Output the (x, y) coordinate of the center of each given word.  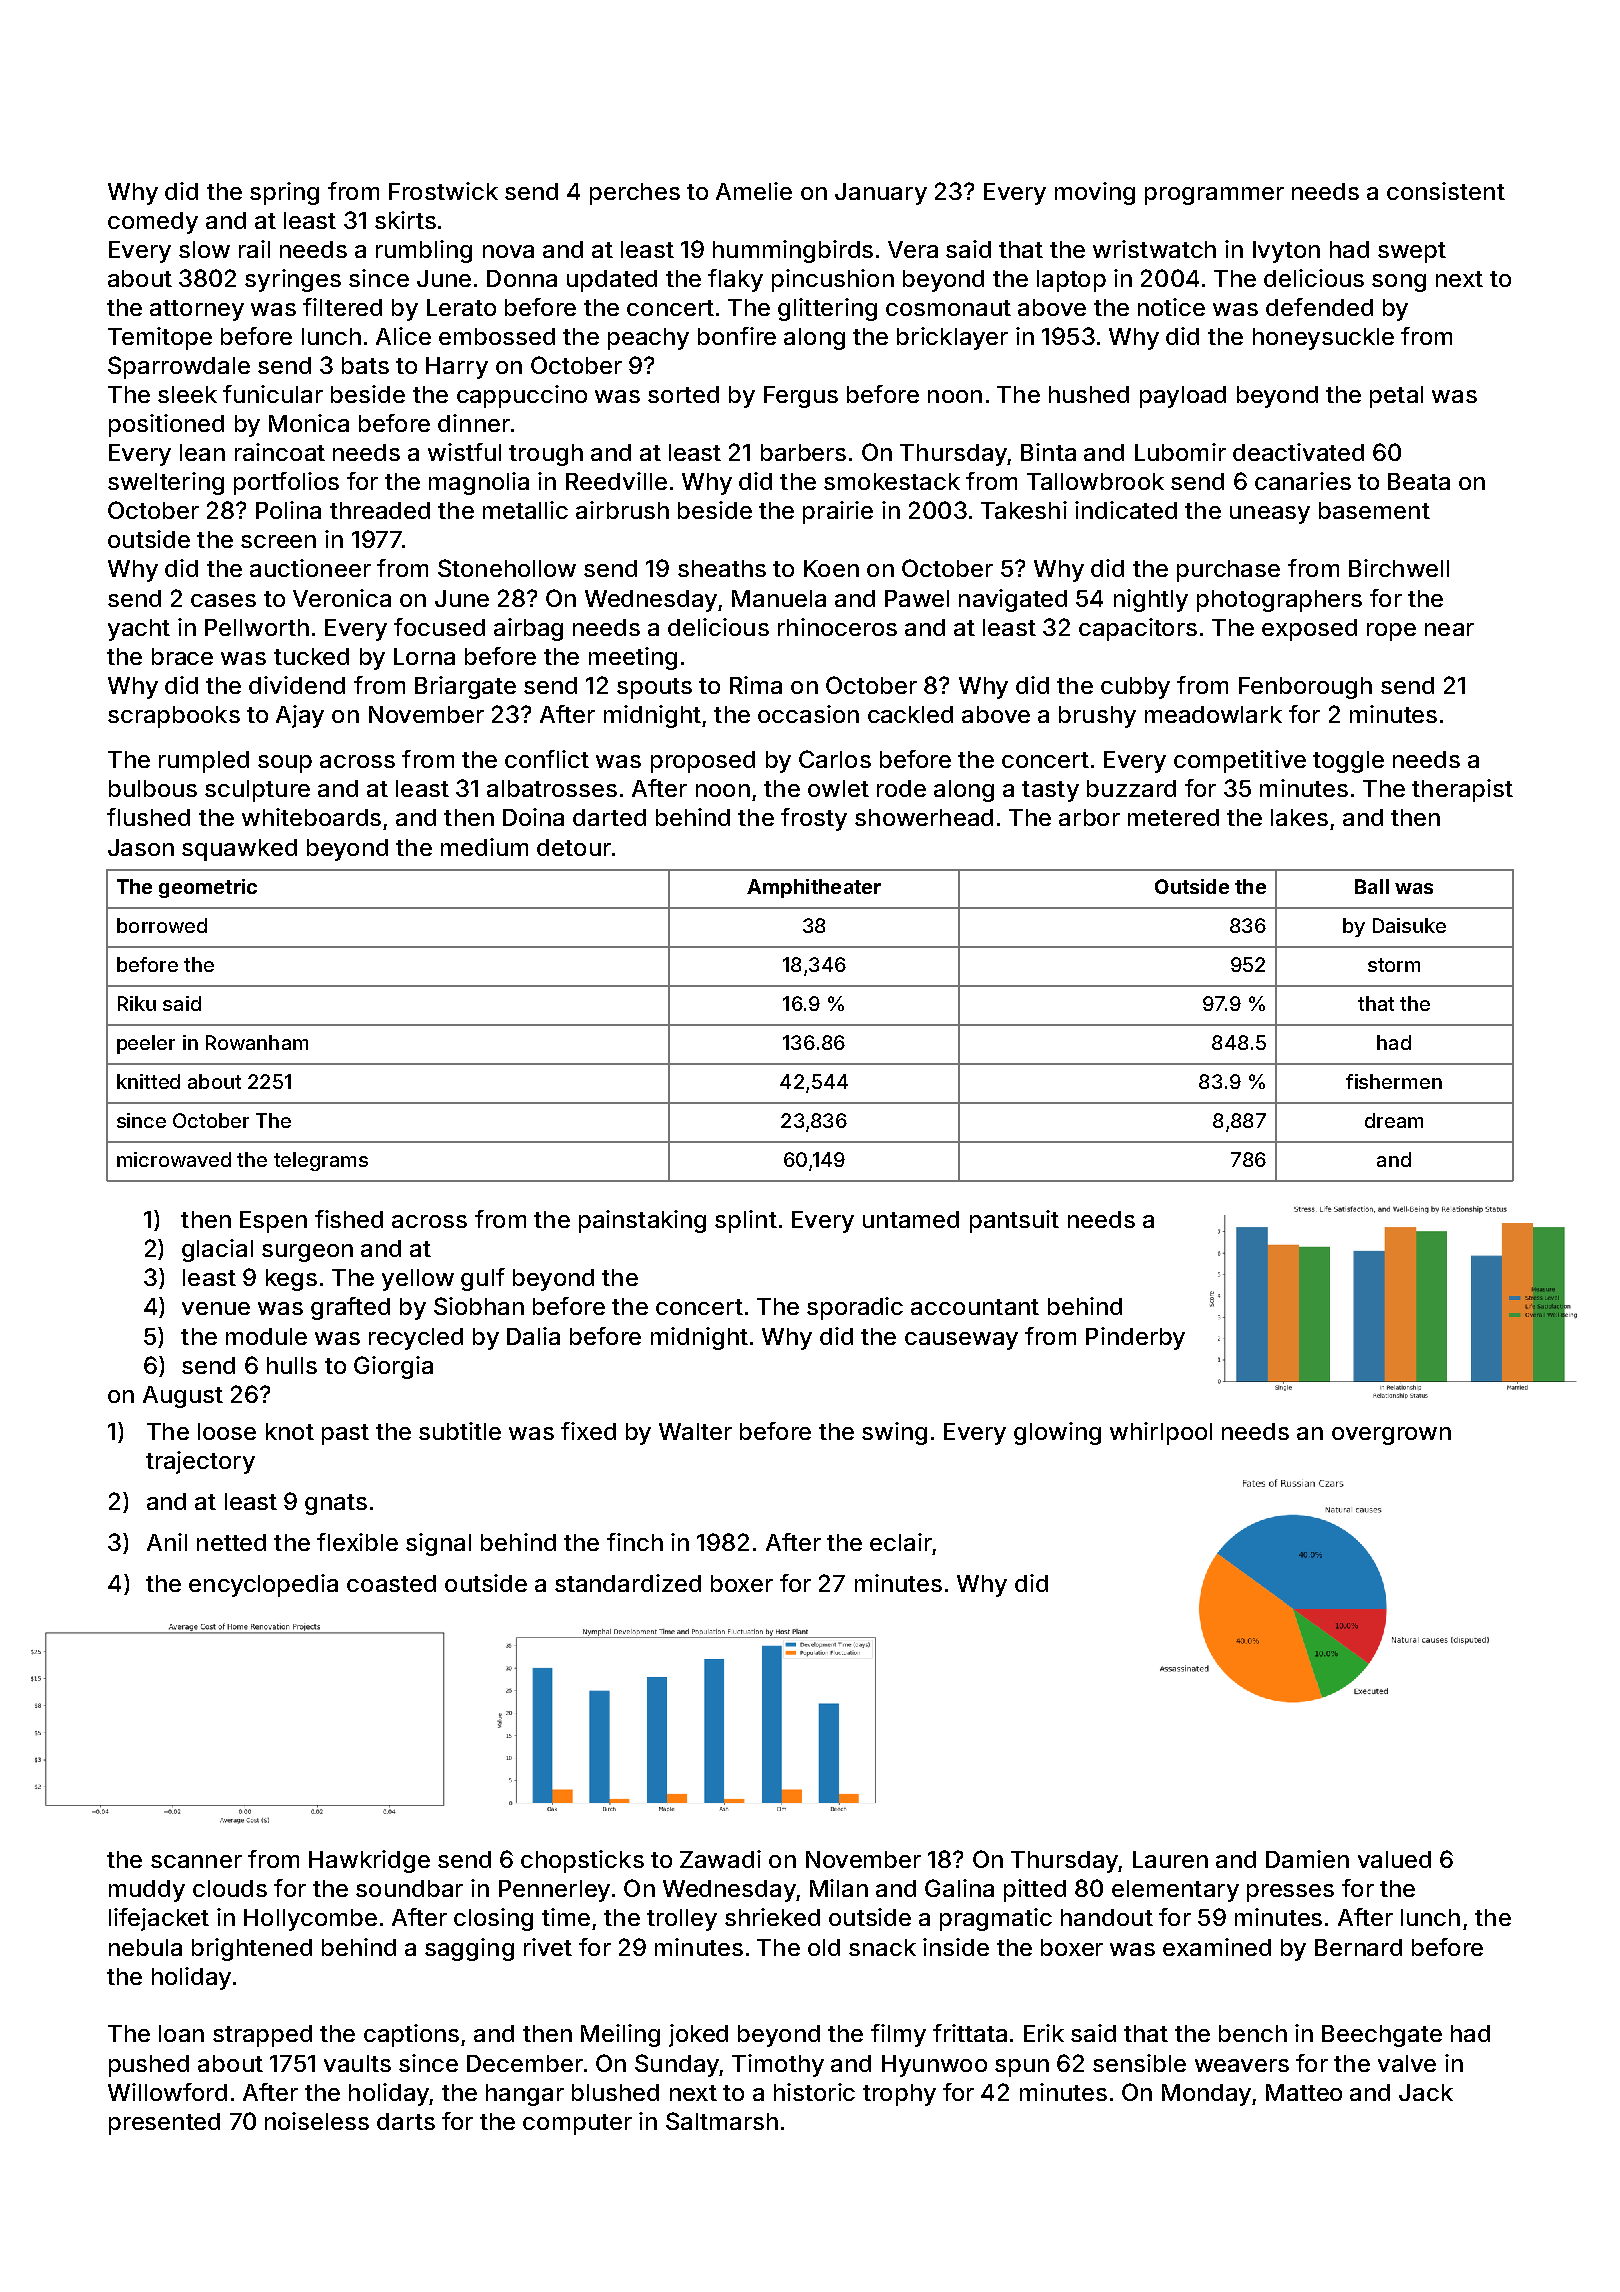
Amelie (754, 191)
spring (284, 193)
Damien (1307, 1859)
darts (406, 2121)
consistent (1446, 191)
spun (1022, 2068)
